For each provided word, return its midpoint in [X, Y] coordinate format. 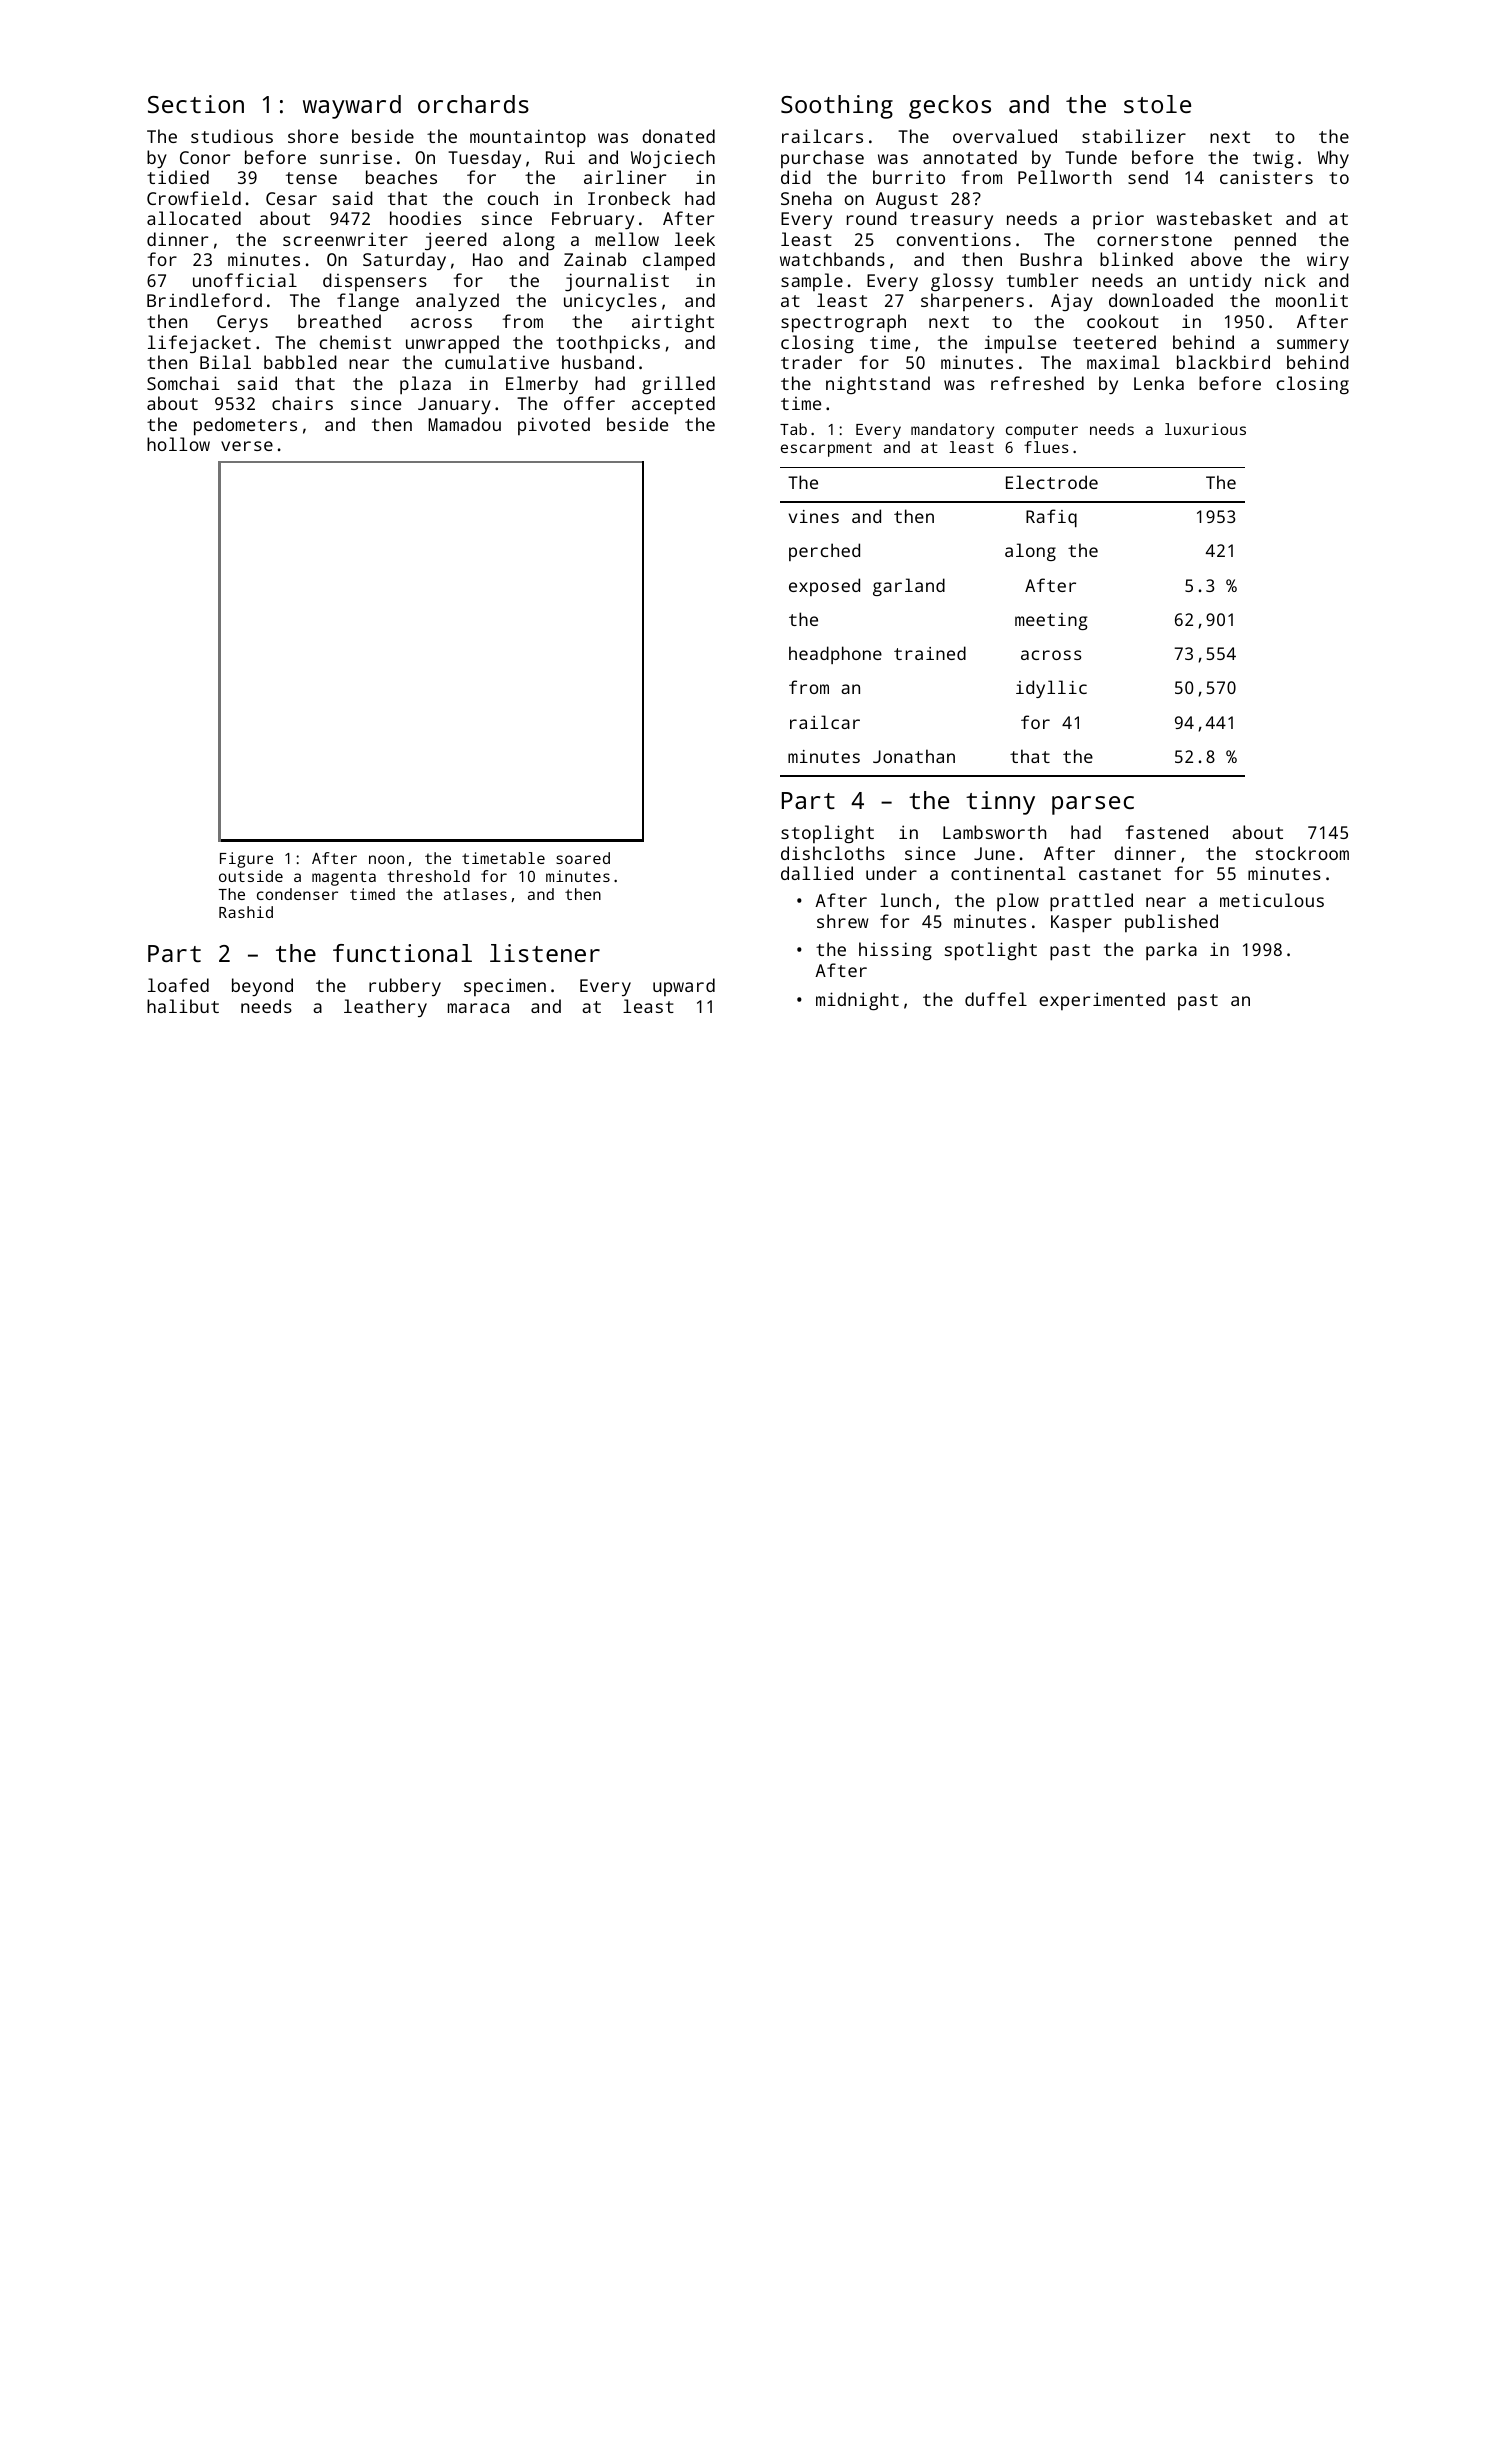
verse [247, 446]
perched [824, 552]
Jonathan [914, 756]
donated [678, 136]
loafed [178, 985]
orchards [473, 104]
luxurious [1205, 429]
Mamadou [464, 424]
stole [1157, 104]
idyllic [1051, 689]
